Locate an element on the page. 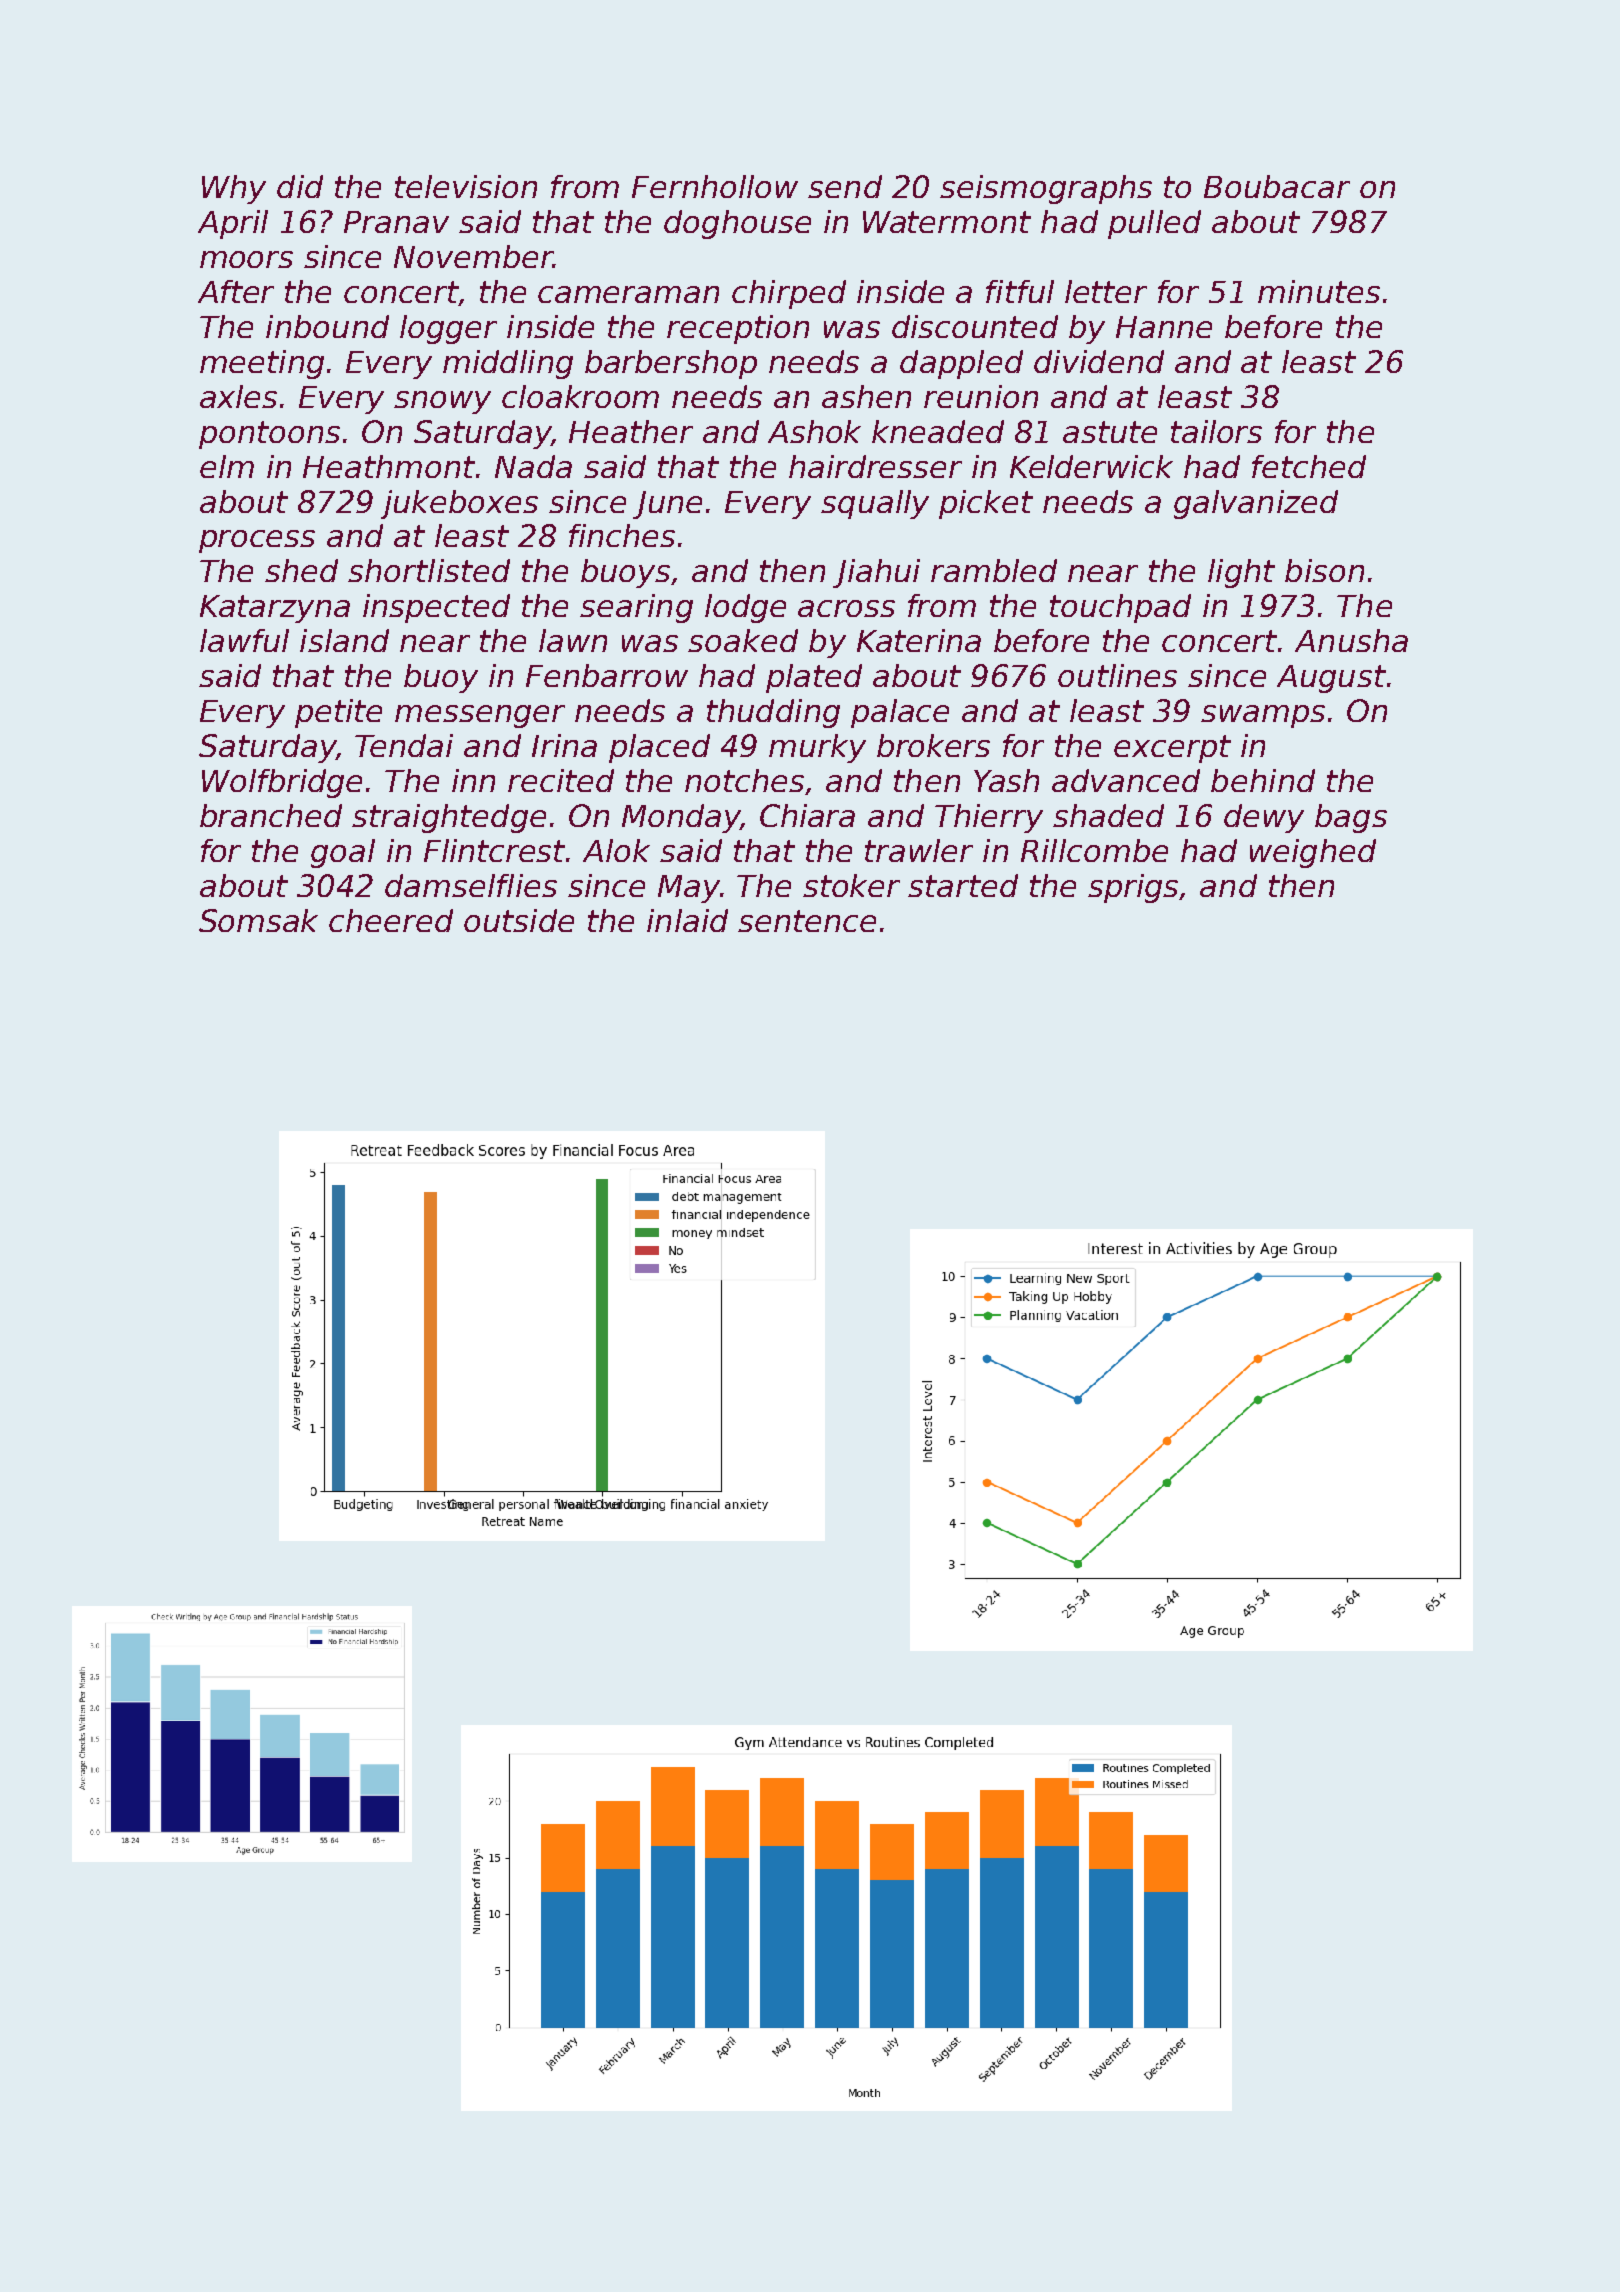  cameraman is located at coordinates (628, 294).
